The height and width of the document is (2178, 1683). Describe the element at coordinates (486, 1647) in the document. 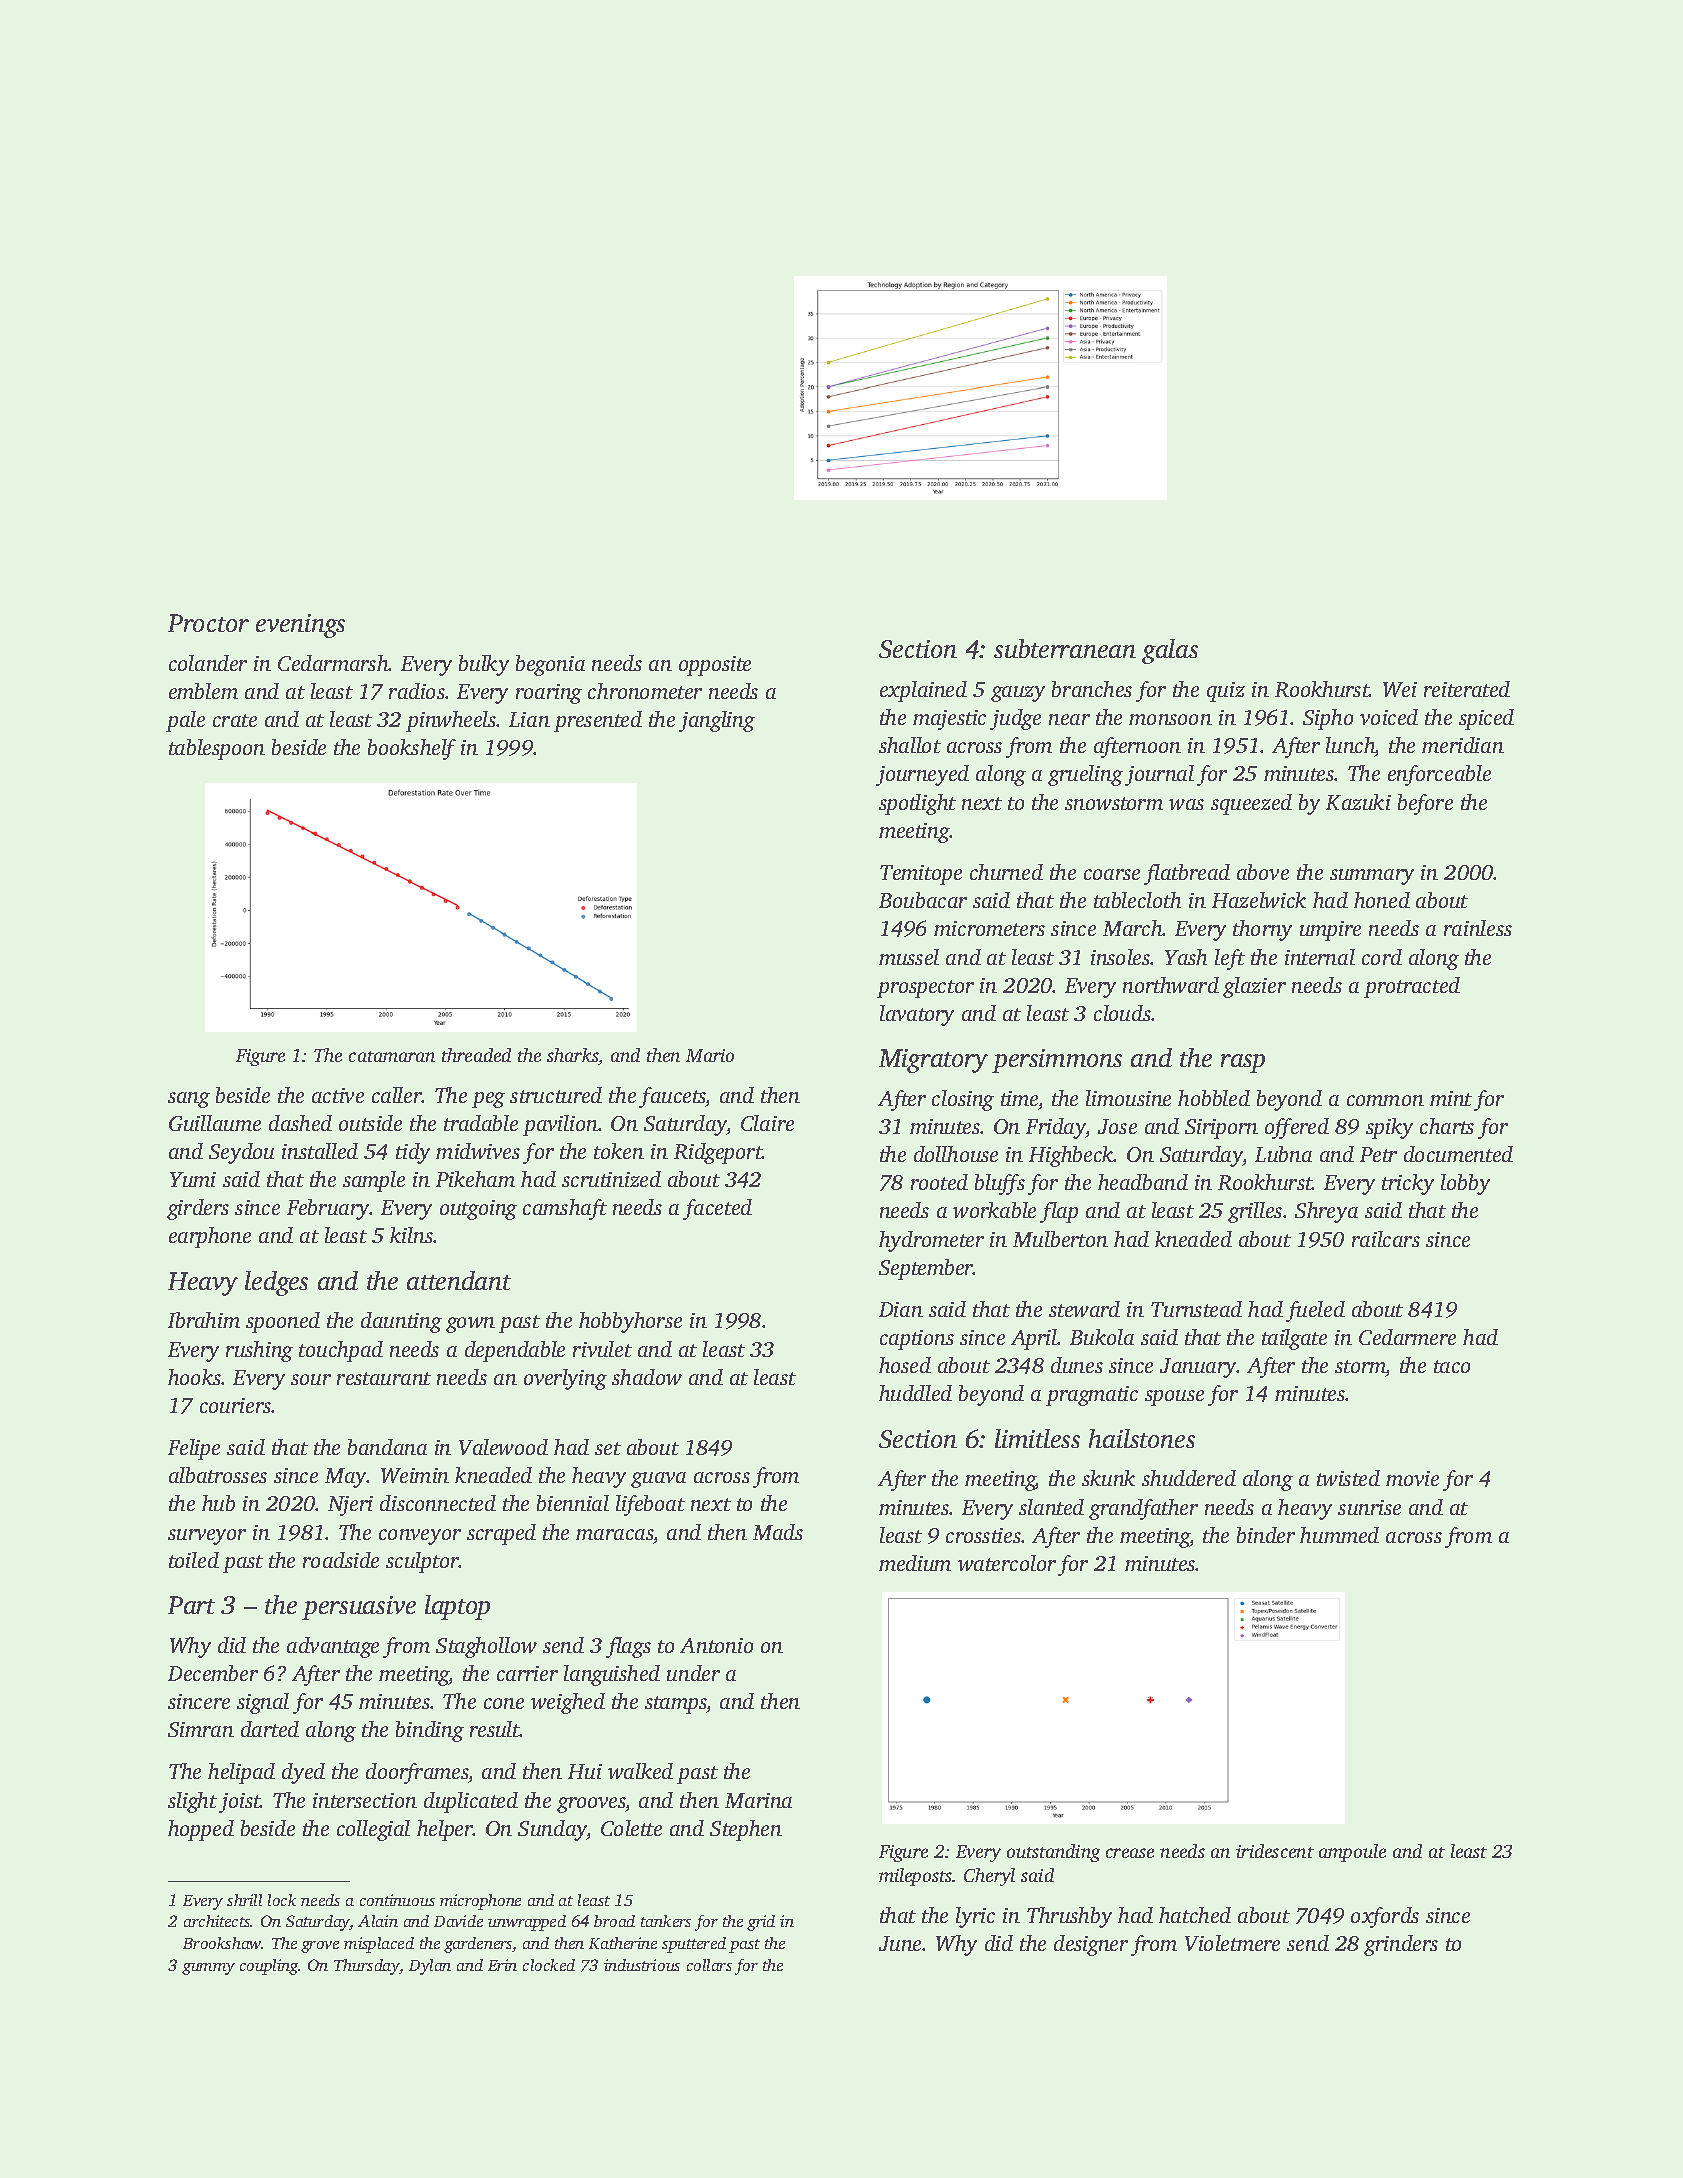

I see `Staghollow` at that location.
